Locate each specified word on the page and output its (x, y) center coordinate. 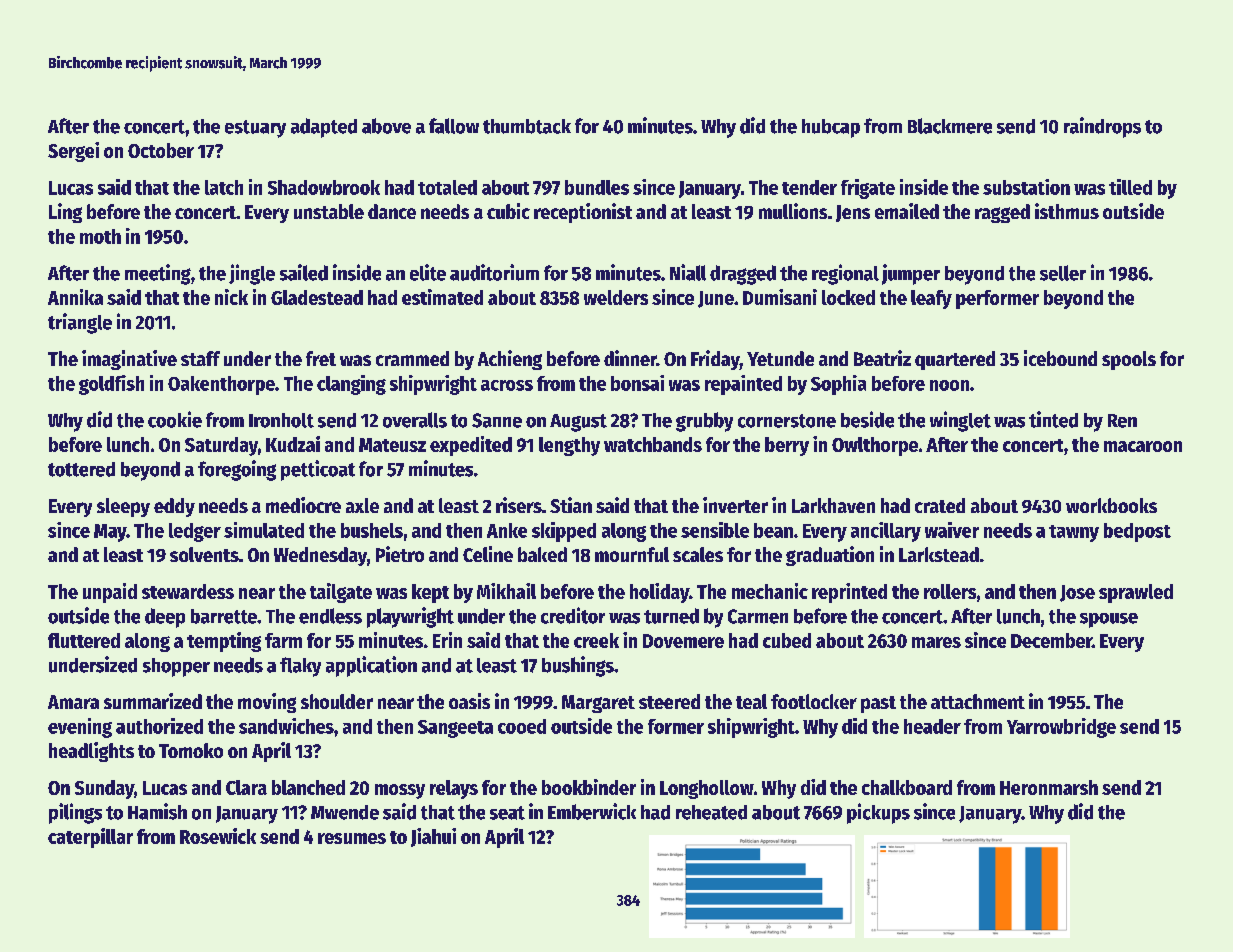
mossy (400, 791)
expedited (471, 446)
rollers (950, 591)
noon (949, 385)
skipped (564, 532)
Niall (688, 272)
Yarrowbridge (1061, 728)
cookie (175, 419)
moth (100, 236)
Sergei (73, 152)
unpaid (110, 593)
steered (669, 701)
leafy (931, 299)
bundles (597, 187)
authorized (159, 726)
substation (1026, 187)
